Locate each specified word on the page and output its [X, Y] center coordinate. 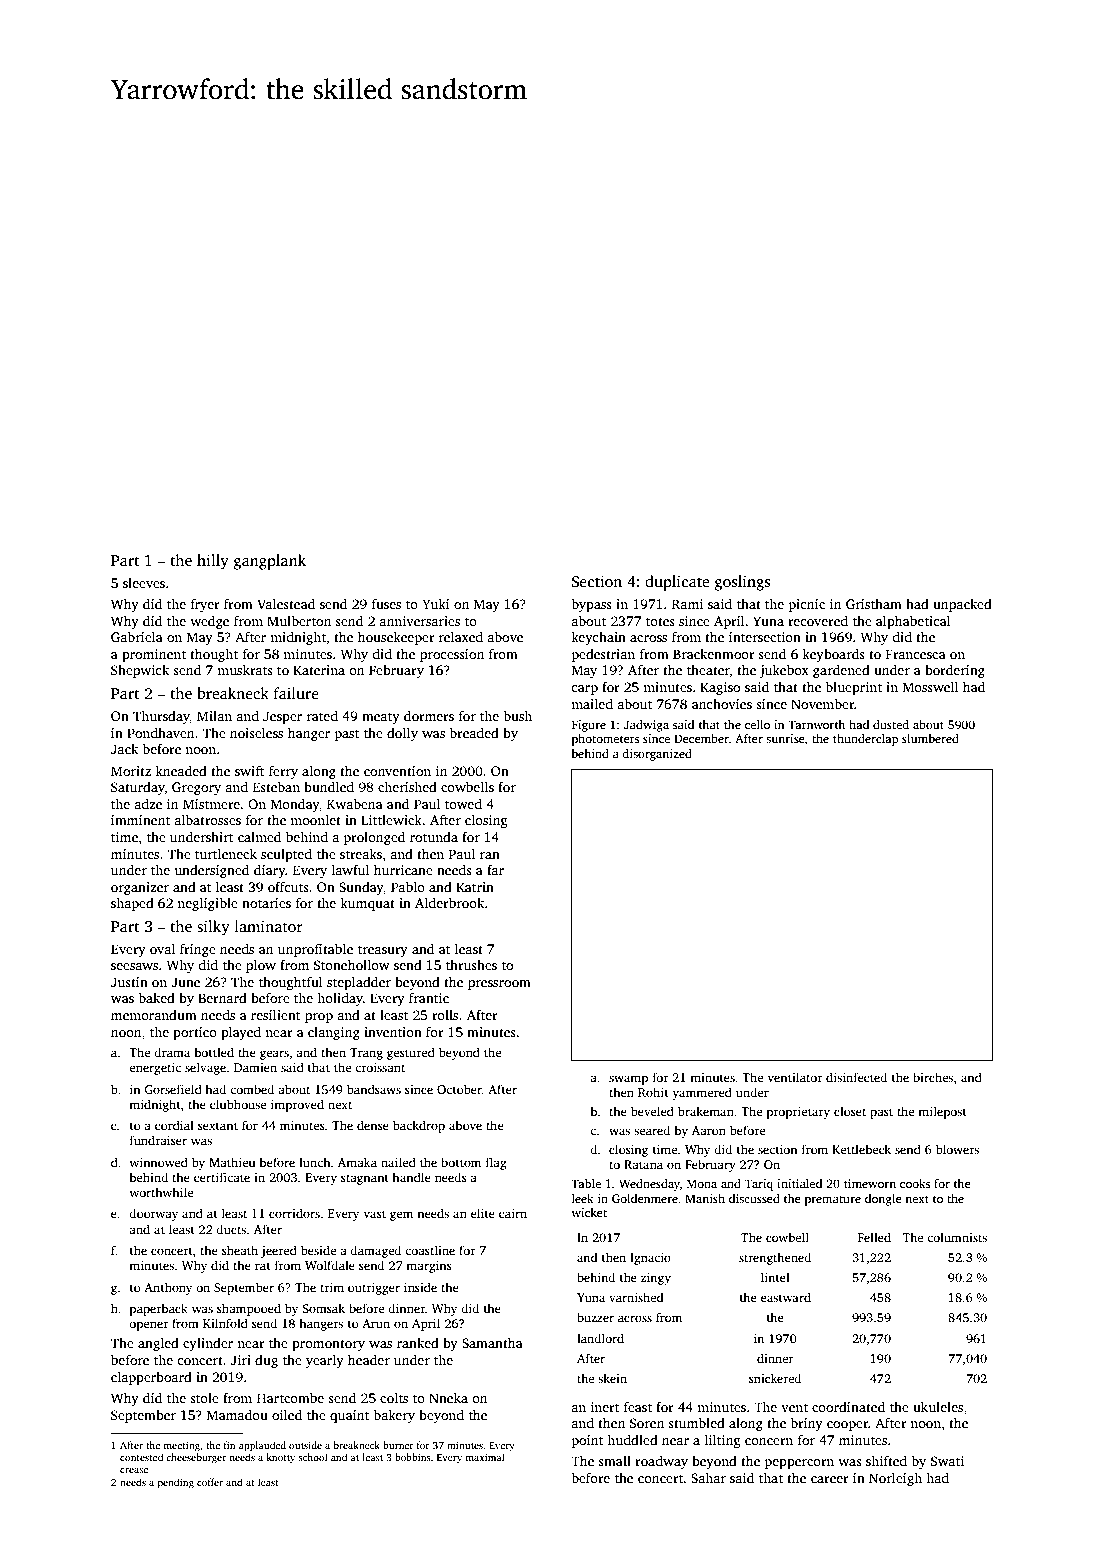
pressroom [499, 985]
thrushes [471, 965]
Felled [874, 1237]
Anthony [168, 1288]
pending [176, 1483]
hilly [213, 562]
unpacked [962, 605]
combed [252, 1089]
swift [249, 770]
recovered [818, 620]
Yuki [436, 603]
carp [584, 690]
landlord [600, 1338]
